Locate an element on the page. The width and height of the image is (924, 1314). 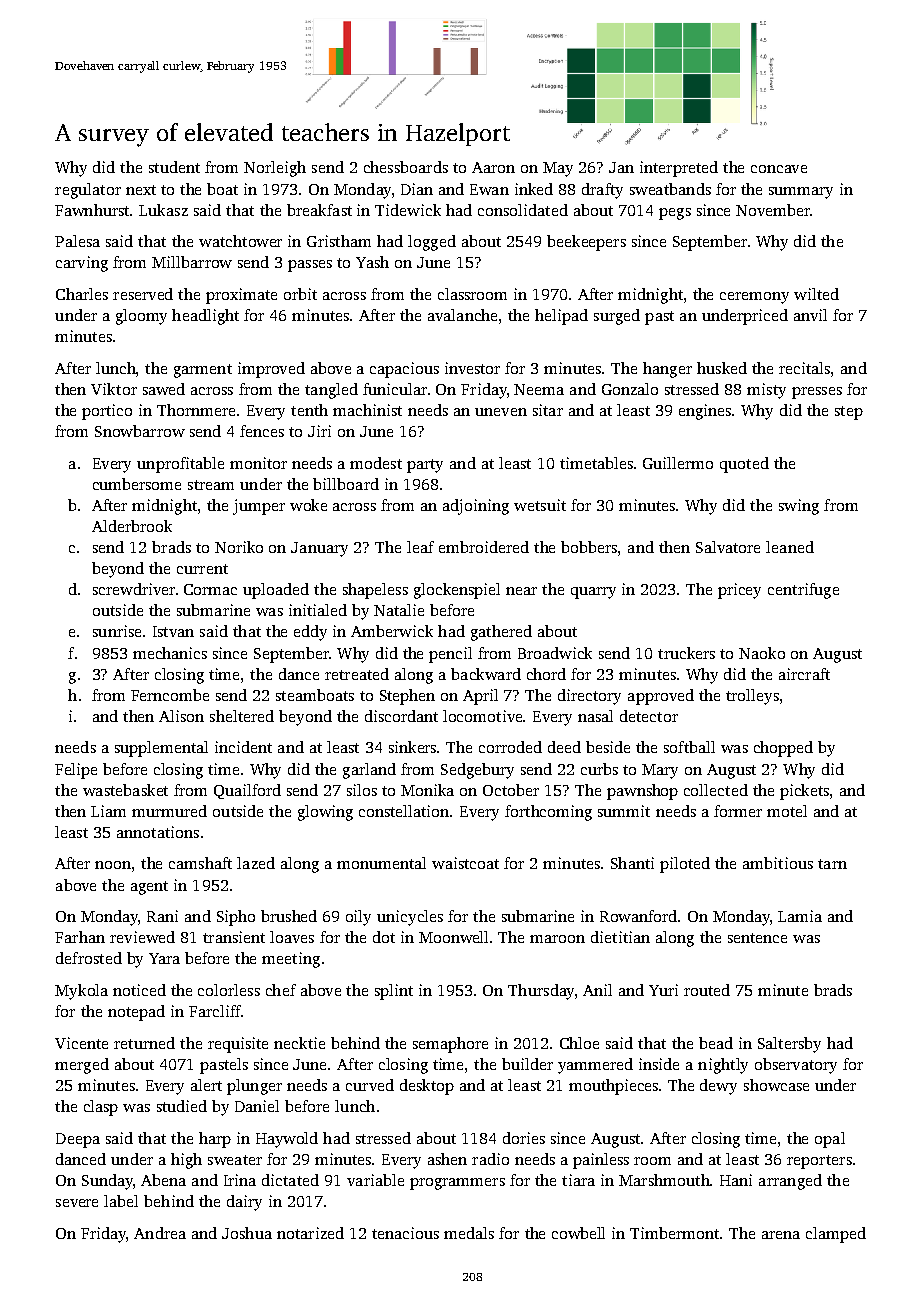
locomotive is located at coordinates (482, 716).
